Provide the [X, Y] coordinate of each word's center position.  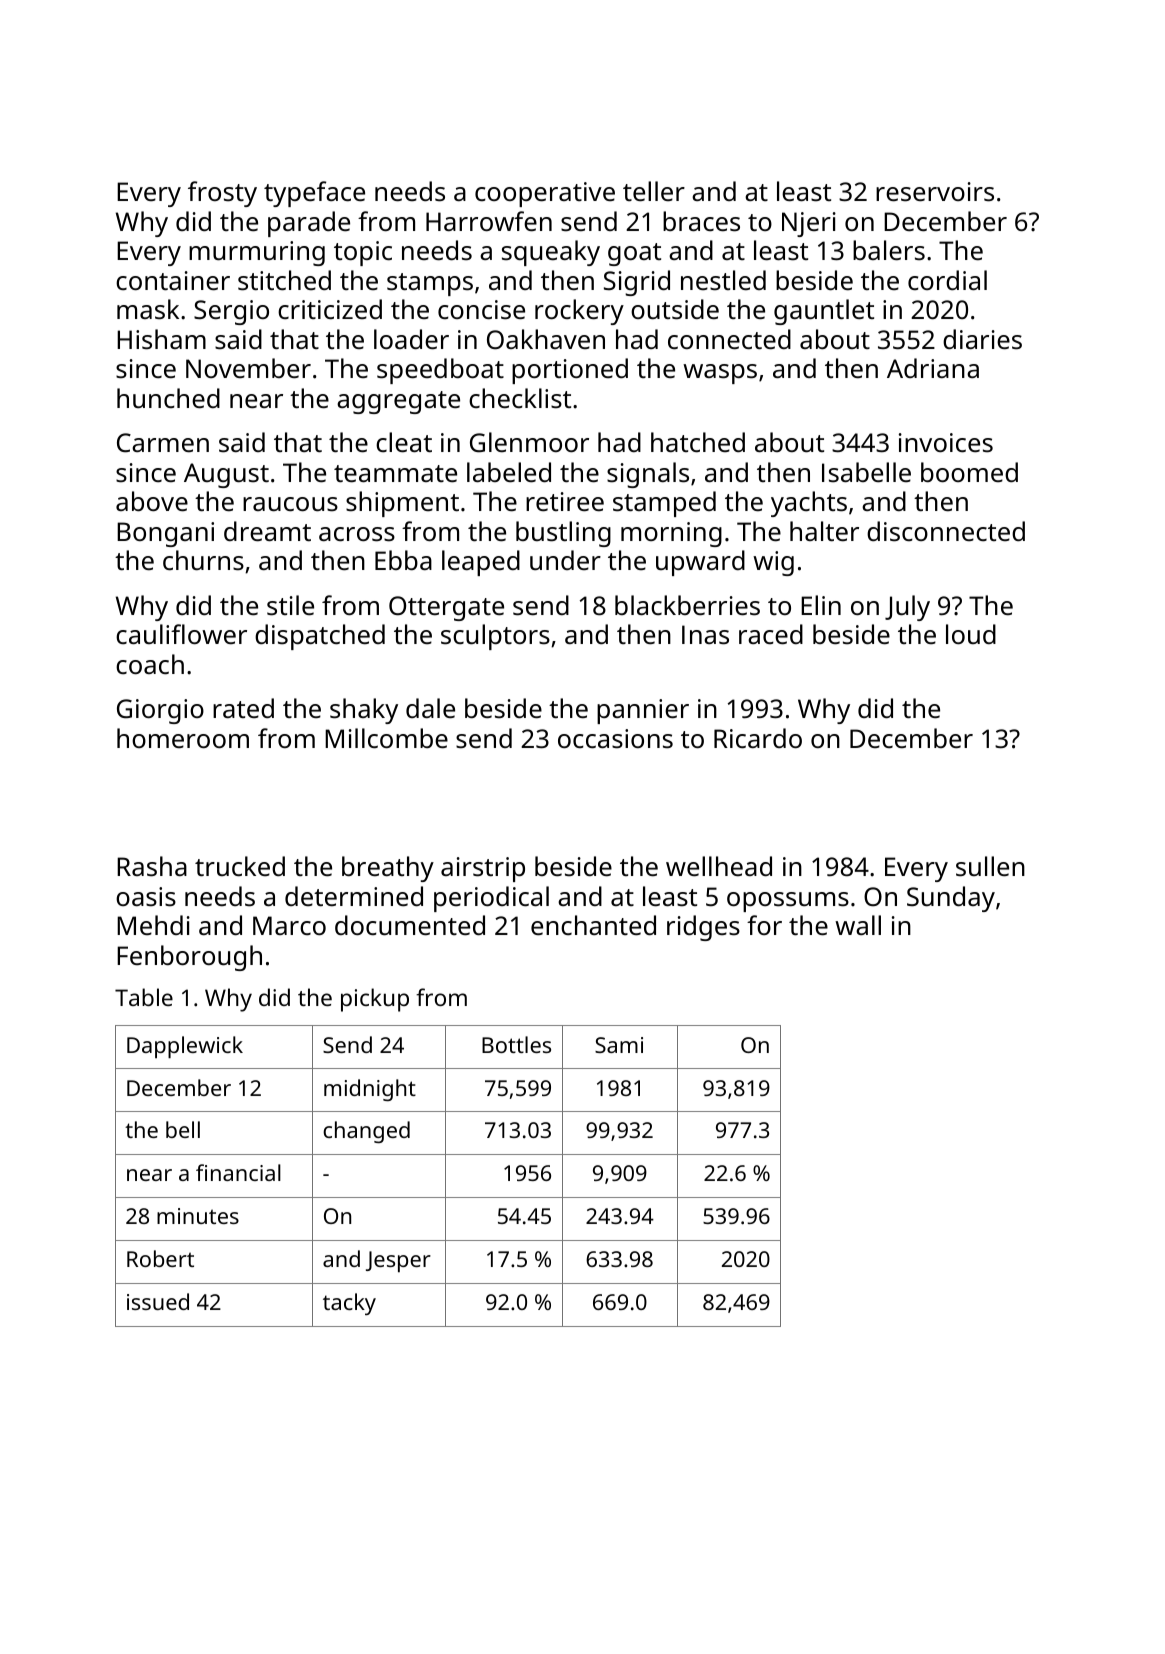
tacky [349, 1304]
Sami [619, 1045]
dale [430, 708]
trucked [240, 866]
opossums [788, 902]
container [173, 281]
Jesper [398, 1262]
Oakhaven [546, 339]
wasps [720, 374]
